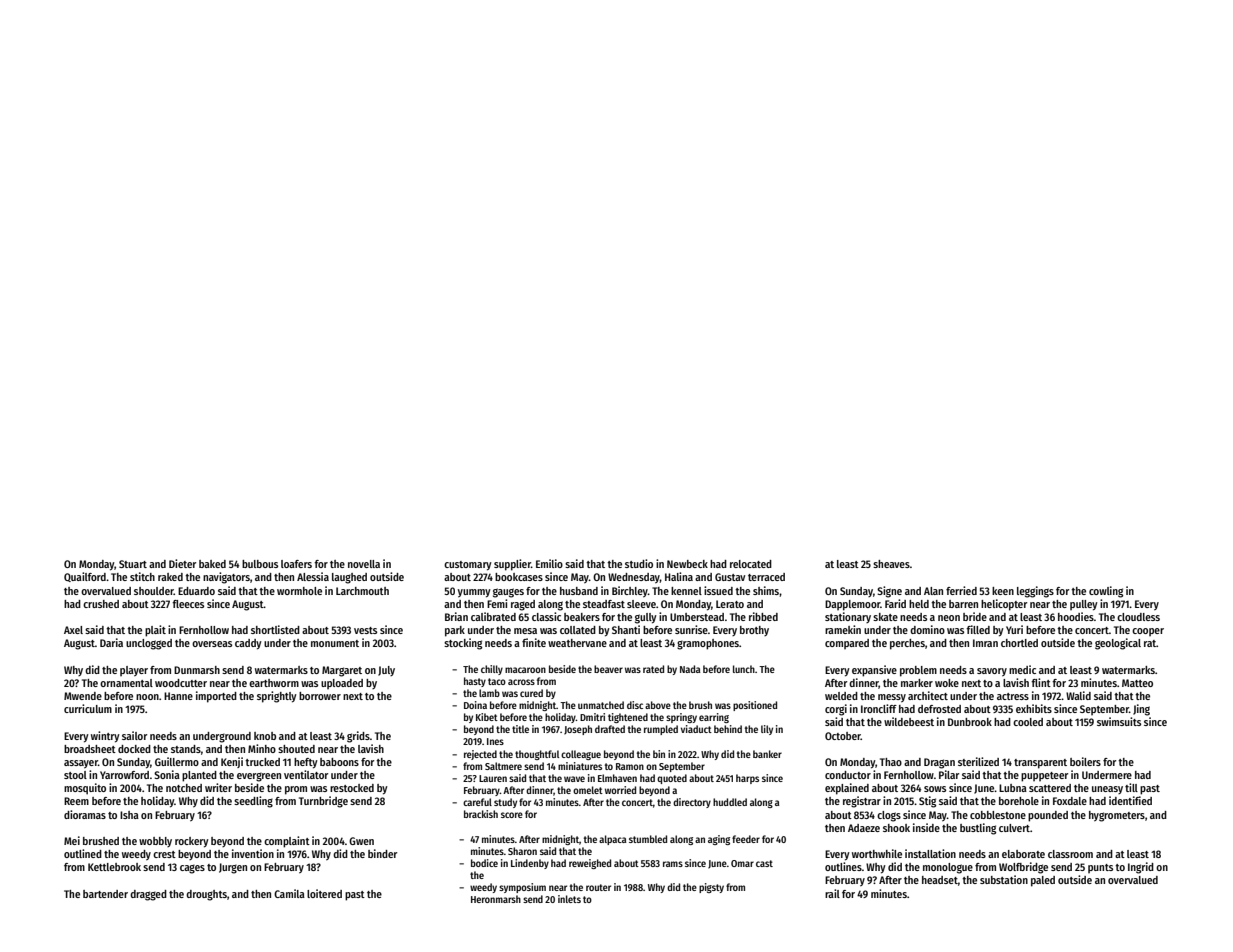 This page has height=952, width=1233. I want to click on careful, so click(477, 802).
